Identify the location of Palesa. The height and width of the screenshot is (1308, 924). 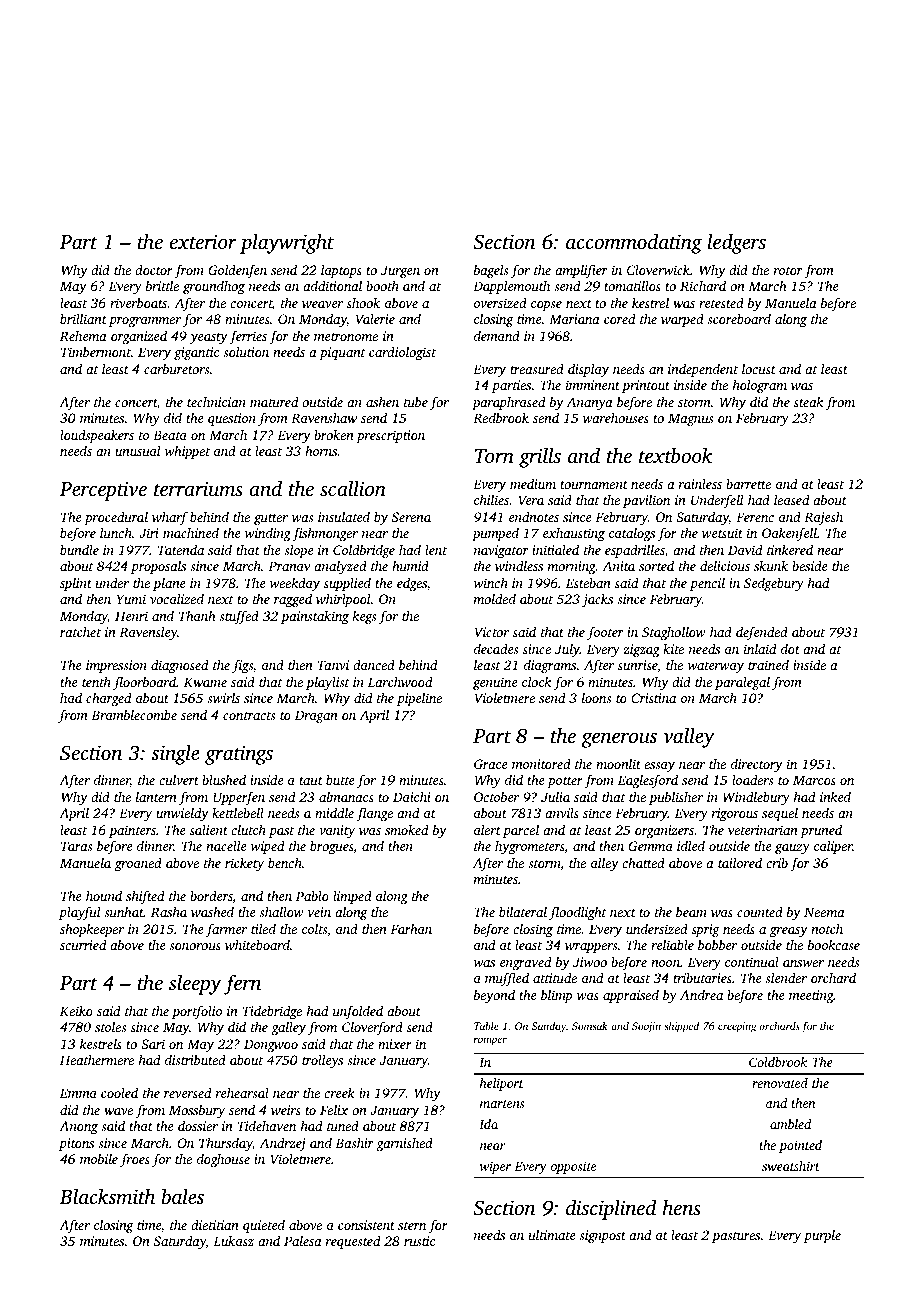
(303, 1241).
